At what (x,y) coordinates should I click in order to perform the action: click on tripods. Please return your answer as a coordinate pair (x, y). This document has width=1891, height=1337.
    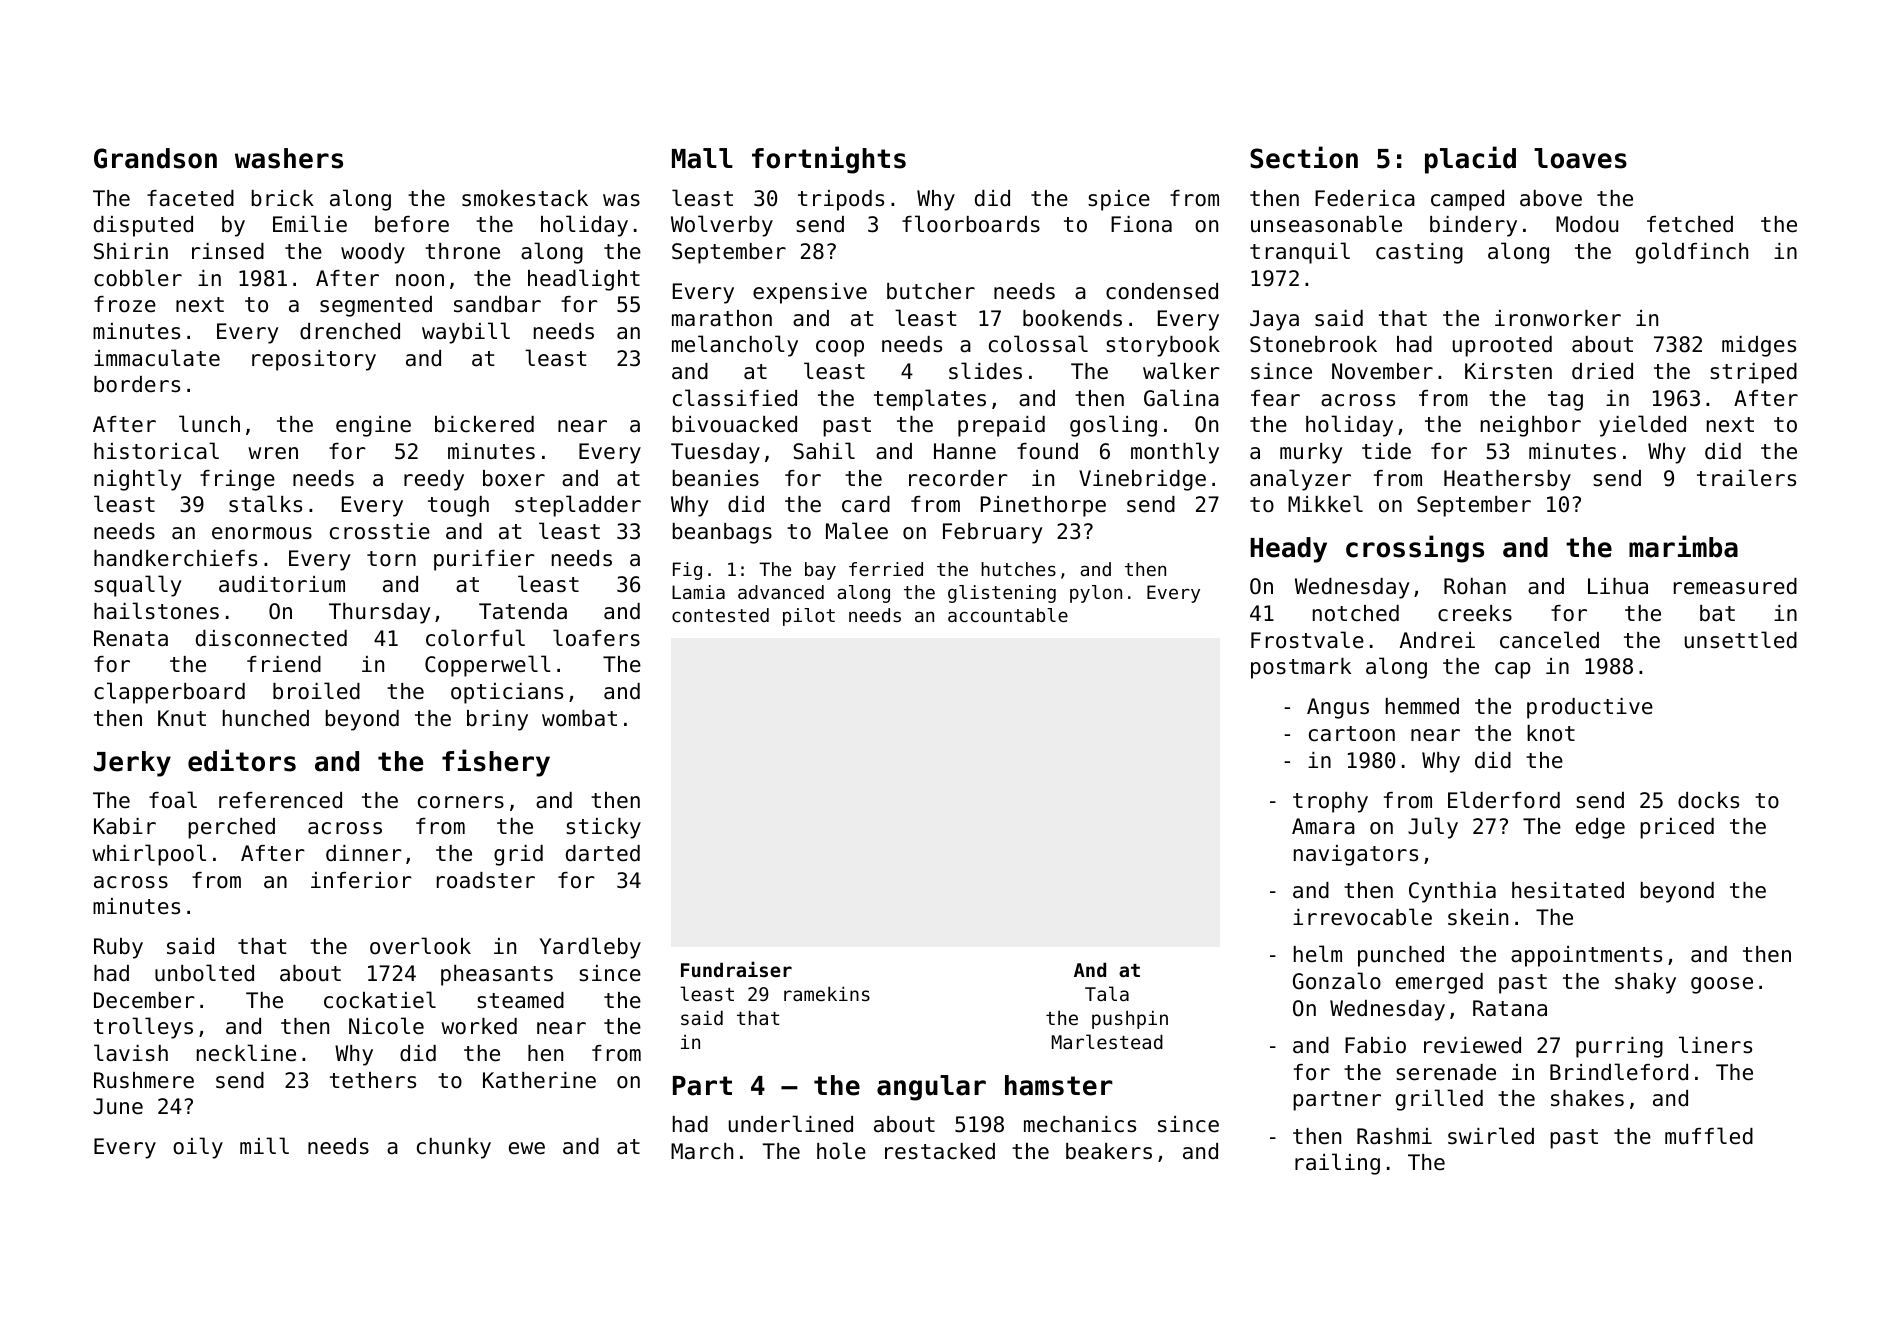
    Looking at the image, I should click on (841, 200).
